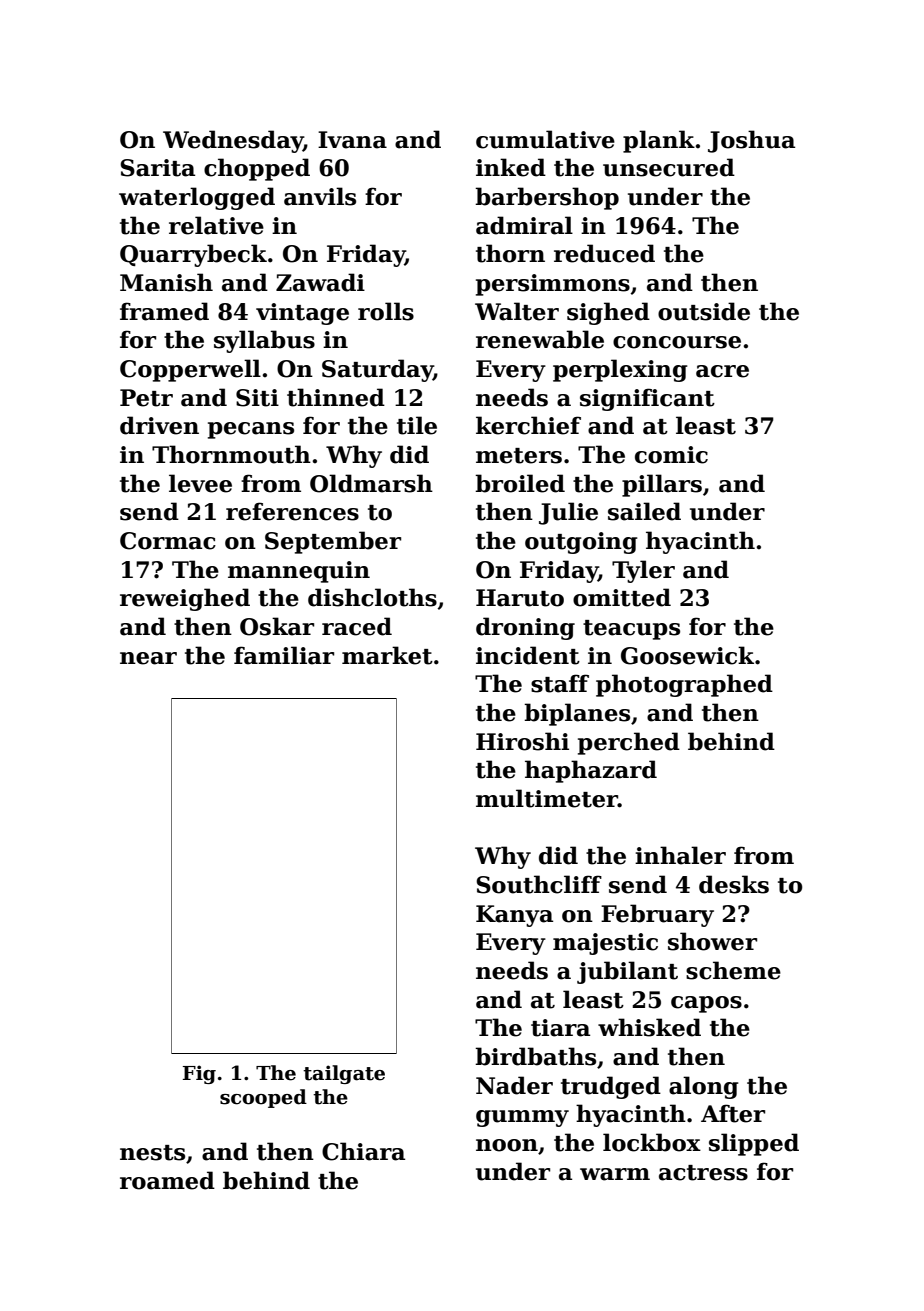  What do you see at coordinates (659, 141) in the screenshot?
I see `plank` at bounding box center [659, 141].
